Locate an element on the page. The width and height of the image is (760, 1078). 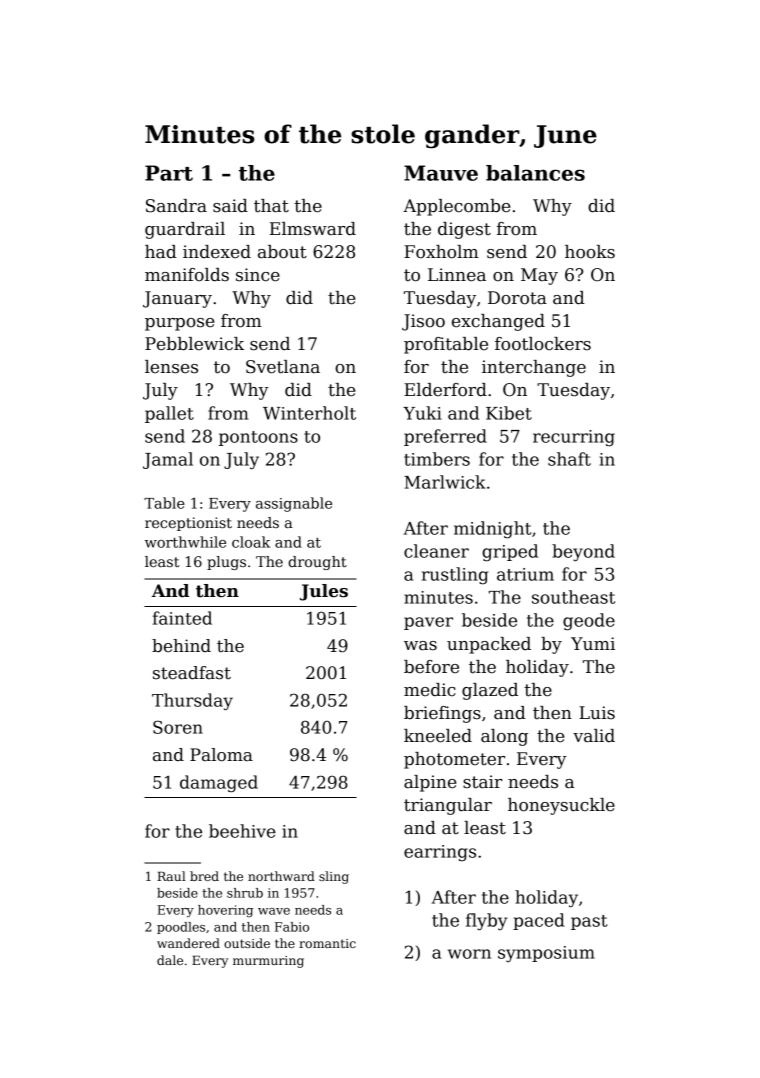
bred is located at coordinates (204, 876).
